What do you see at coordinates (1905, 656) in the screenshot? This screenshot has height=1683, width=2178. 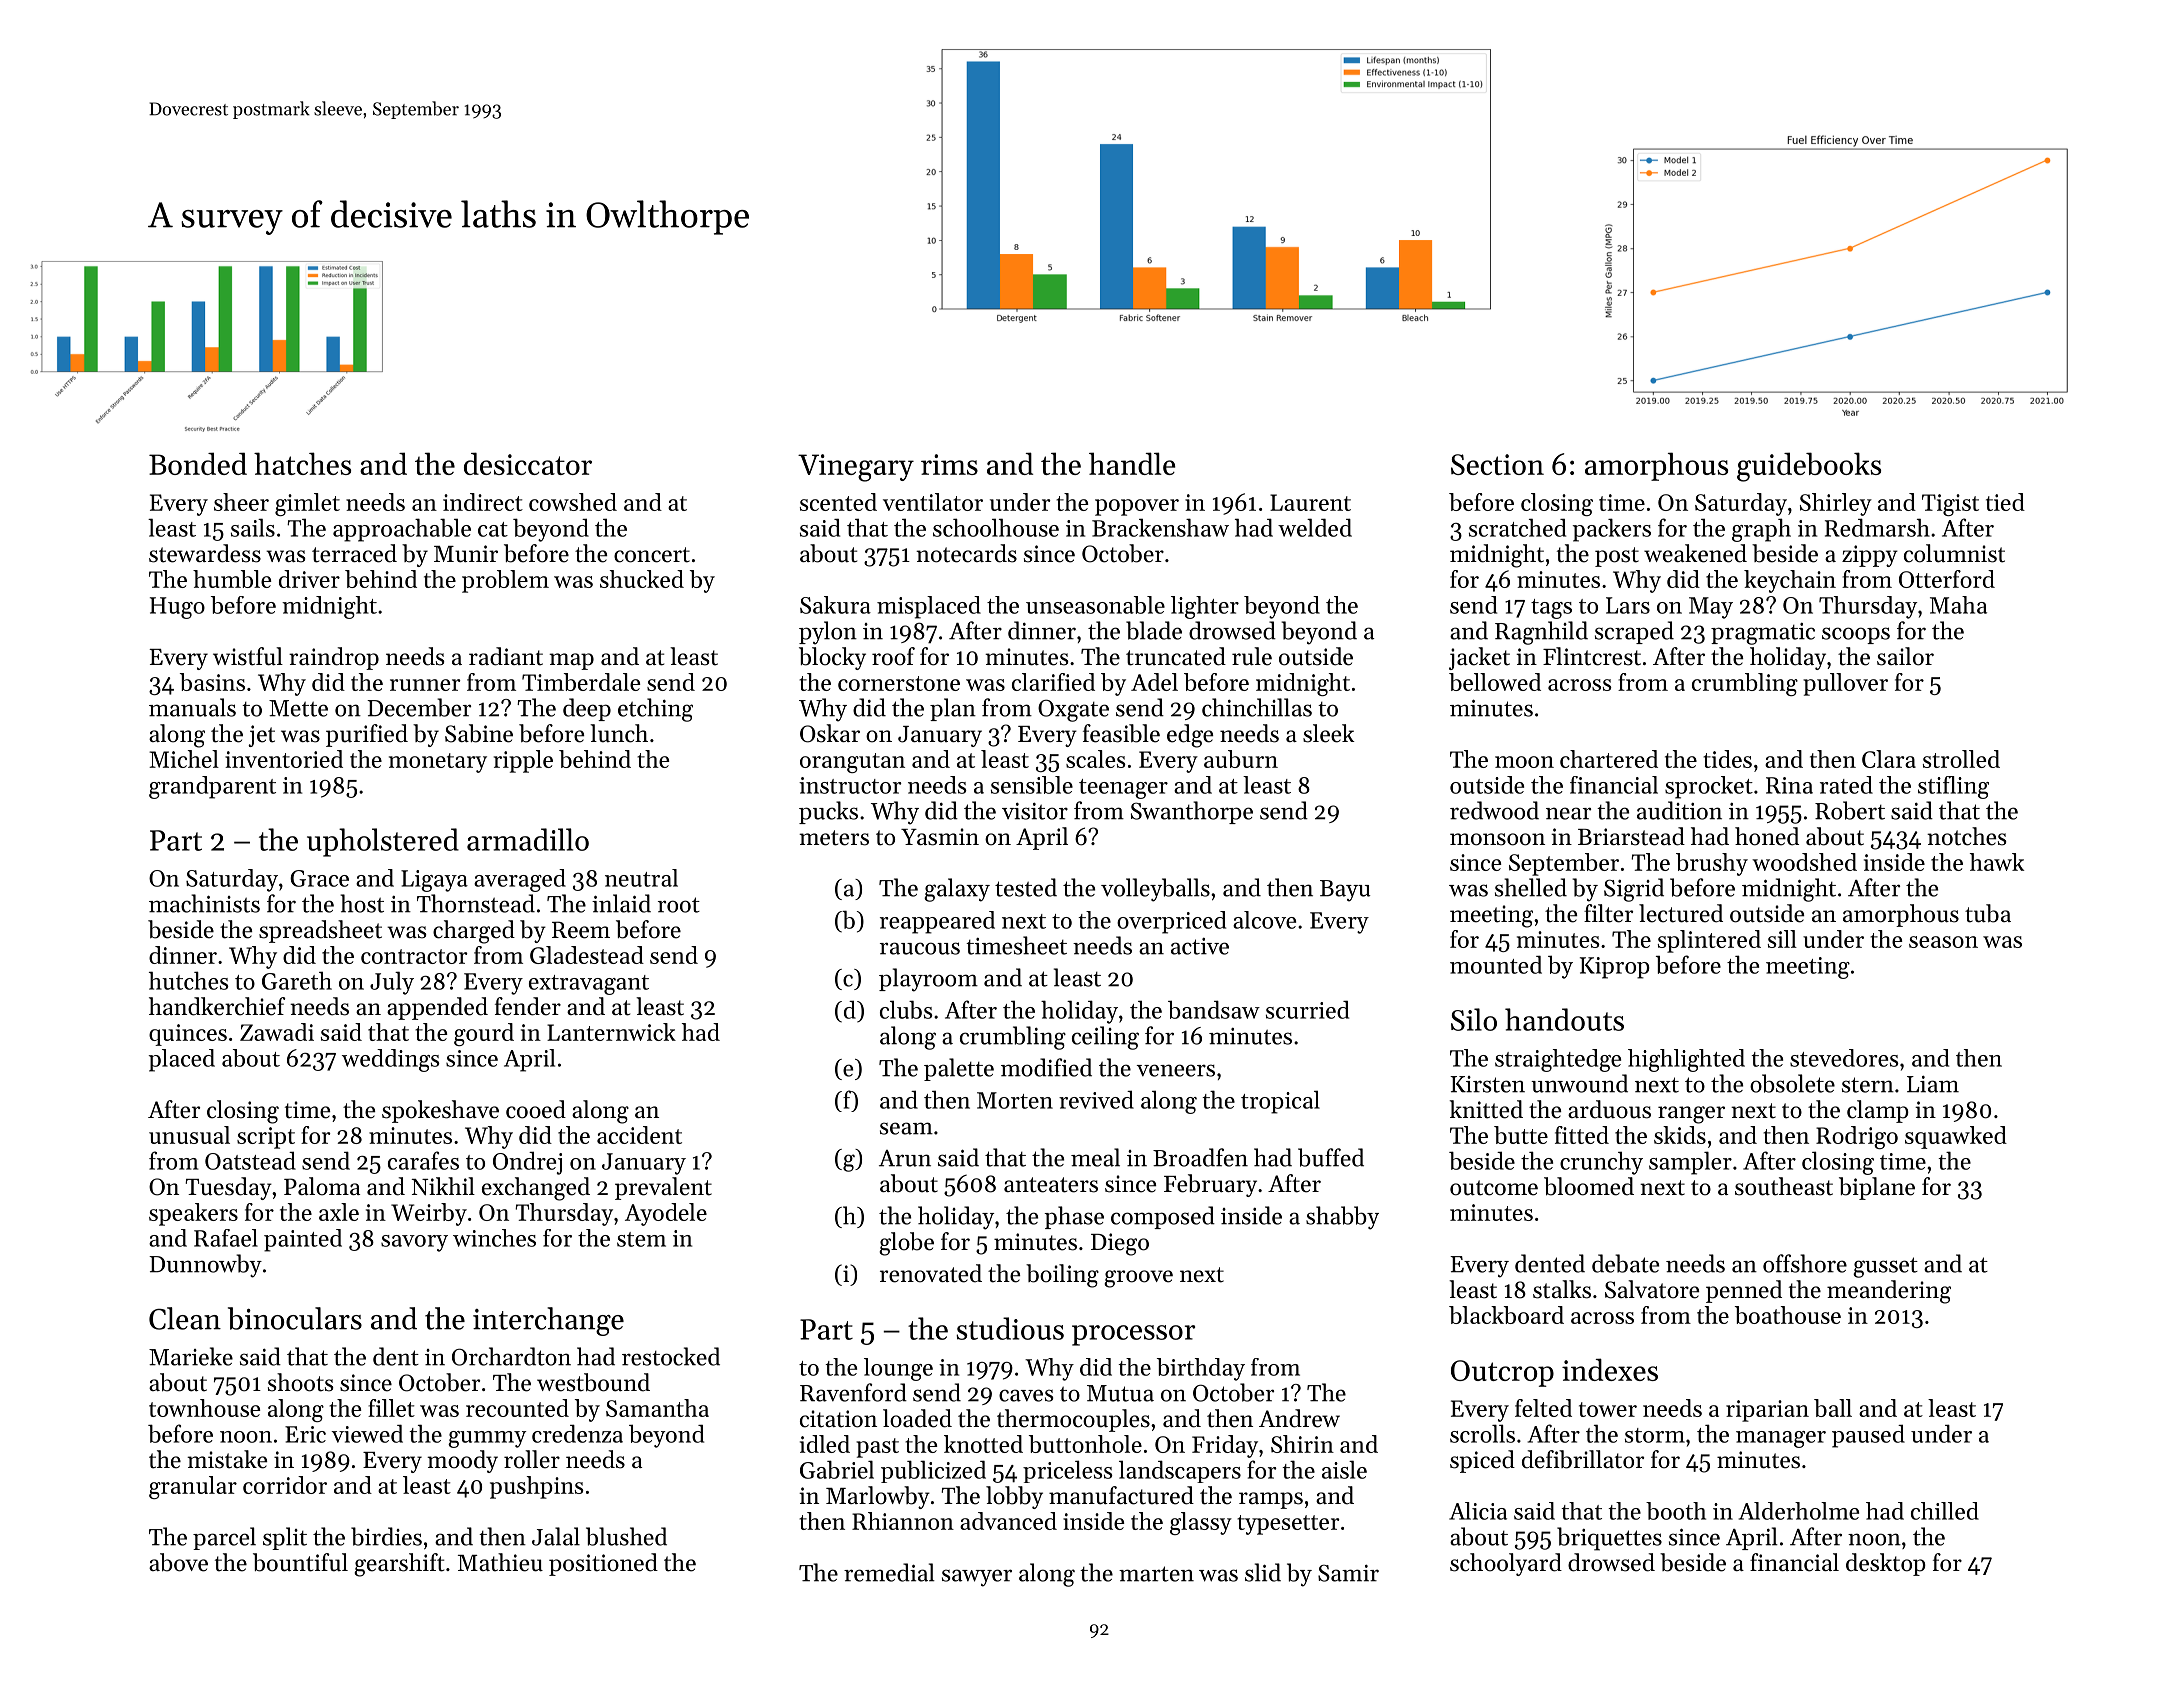 I see `sailor` at bounding box center [1905, 656].
